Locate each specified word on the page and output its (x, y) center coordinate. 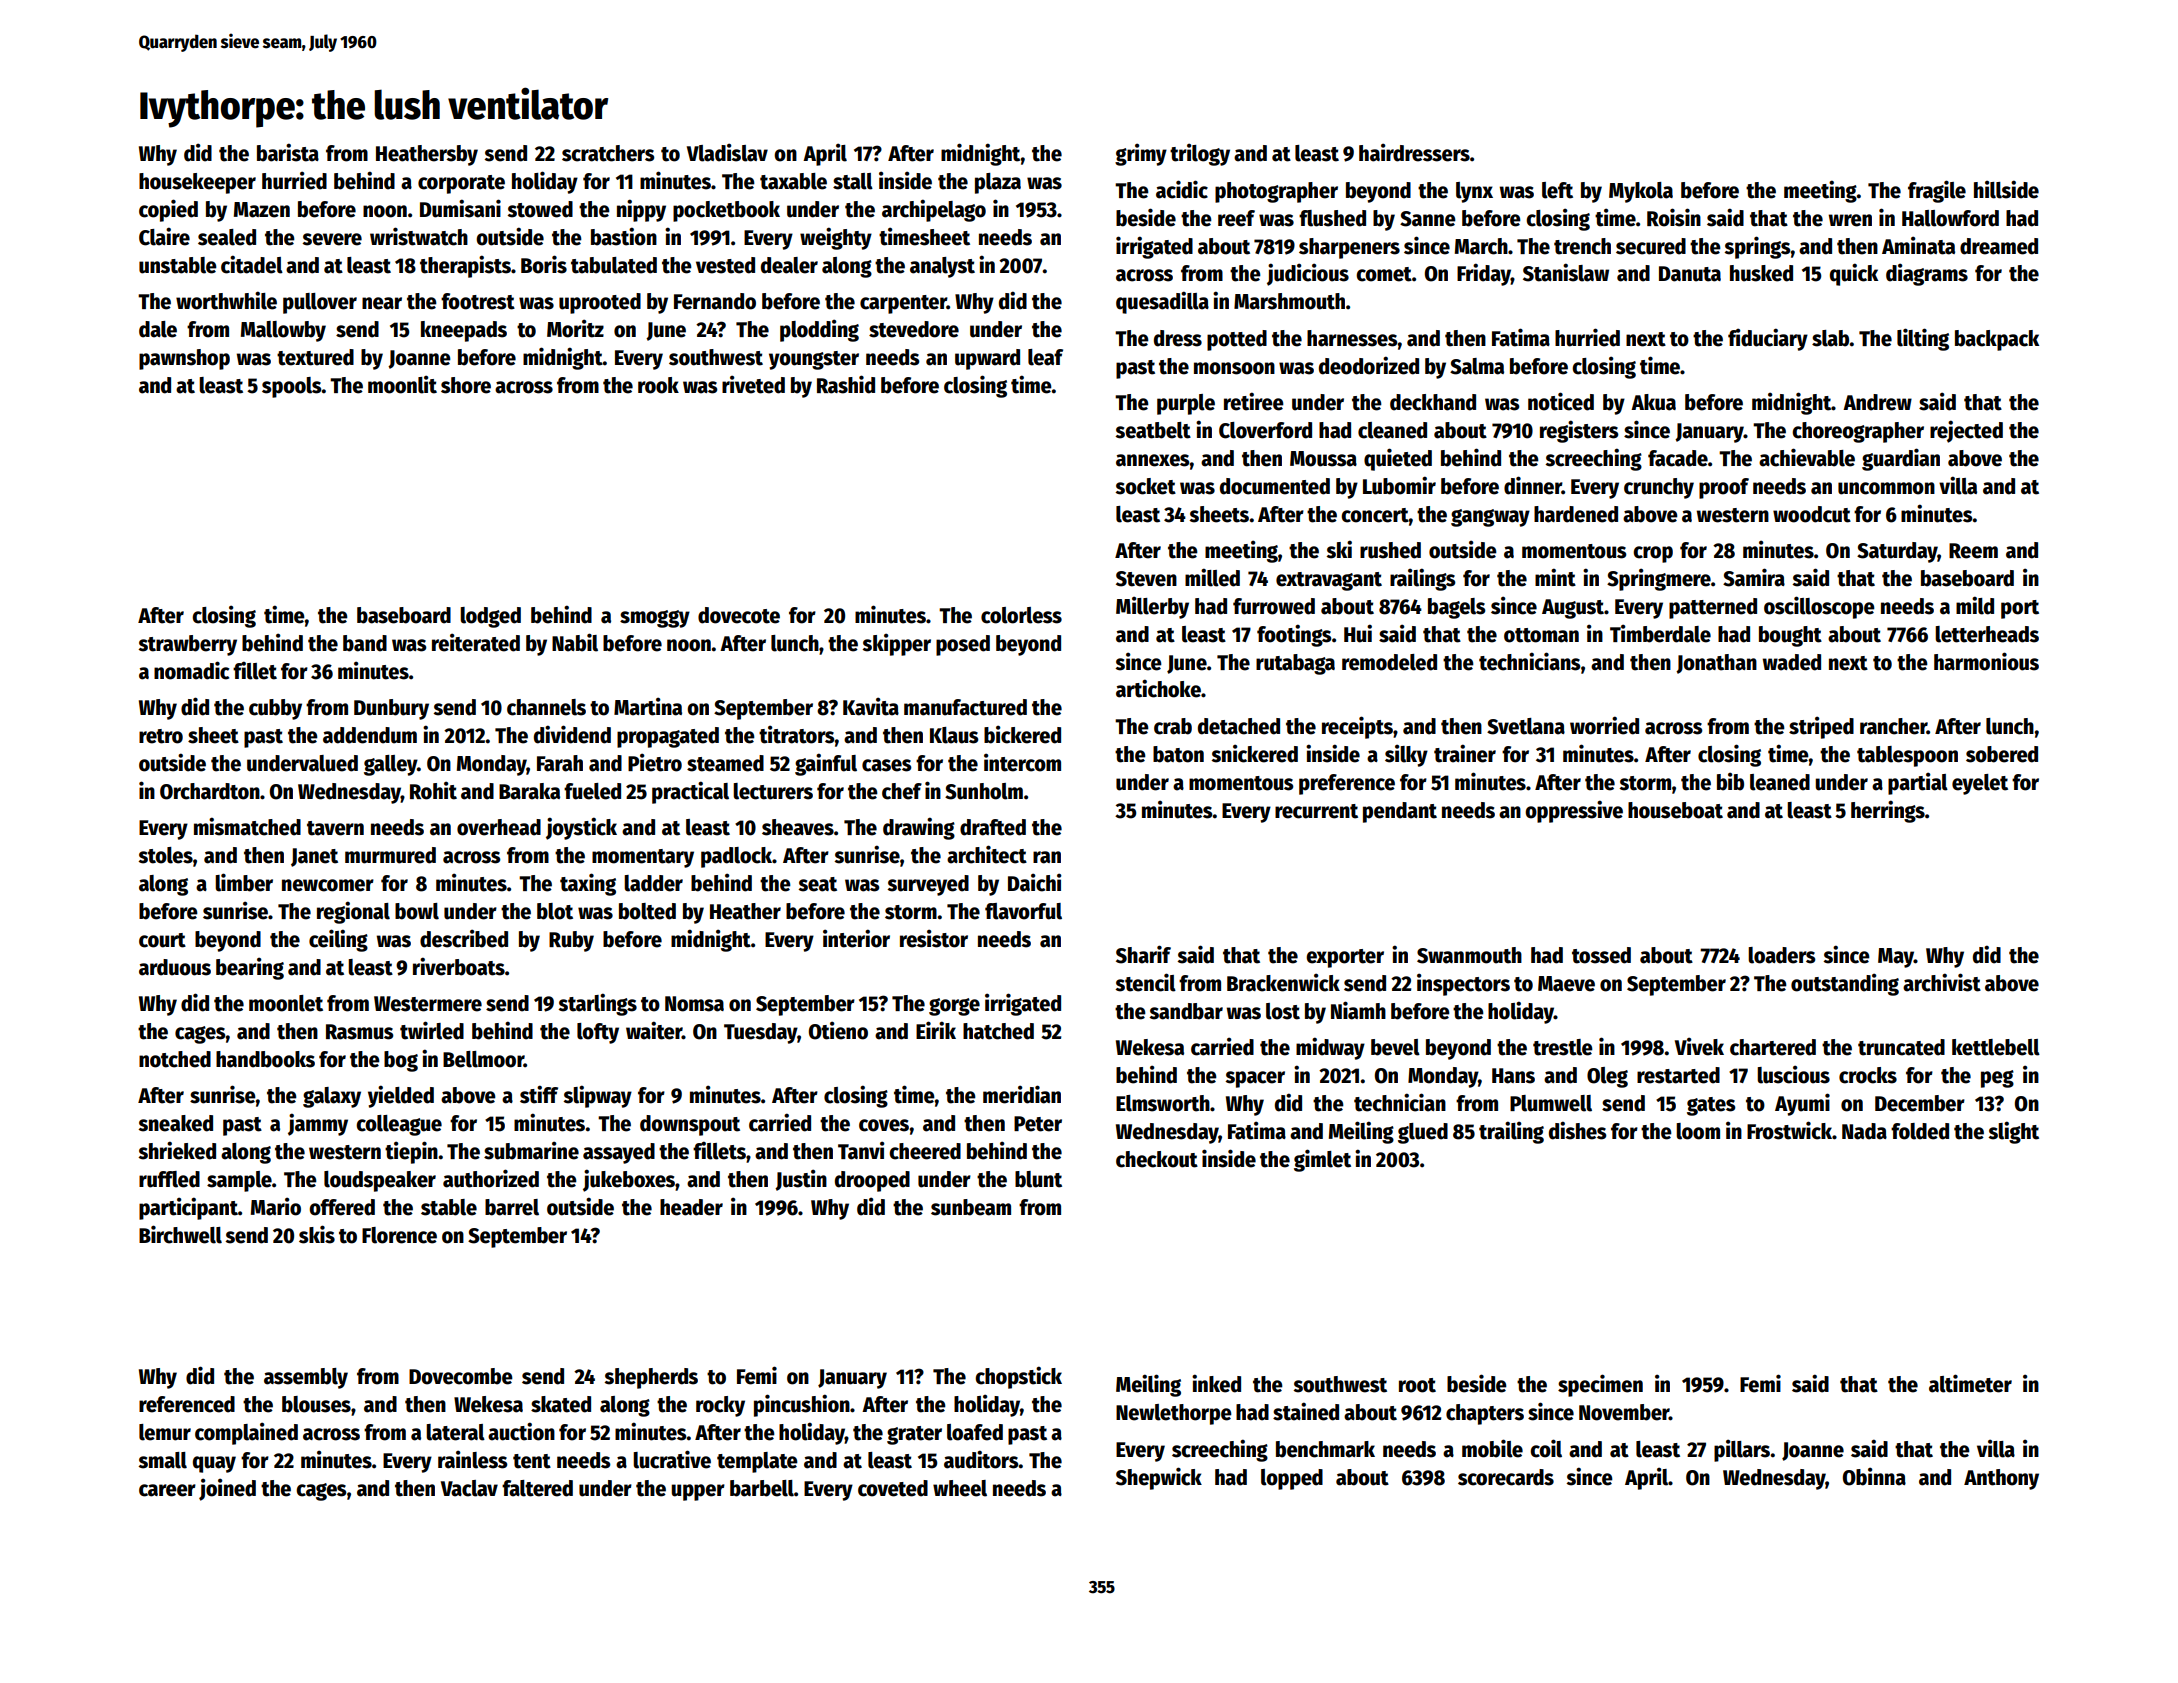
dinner (1533, 485)
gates (1711, 1106)
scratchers (608, 153)
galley (390, 765)
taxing (588, 884)
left (1557, 190)
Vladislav (727, 152)
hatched (998, 1031)
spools (292, 387)
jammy (318, 1124)
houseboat (1675, 810)
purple (1186, 404)
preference (1347, 784)
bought (1790, 636)
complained (246, 1433)
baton (1178, 754)
